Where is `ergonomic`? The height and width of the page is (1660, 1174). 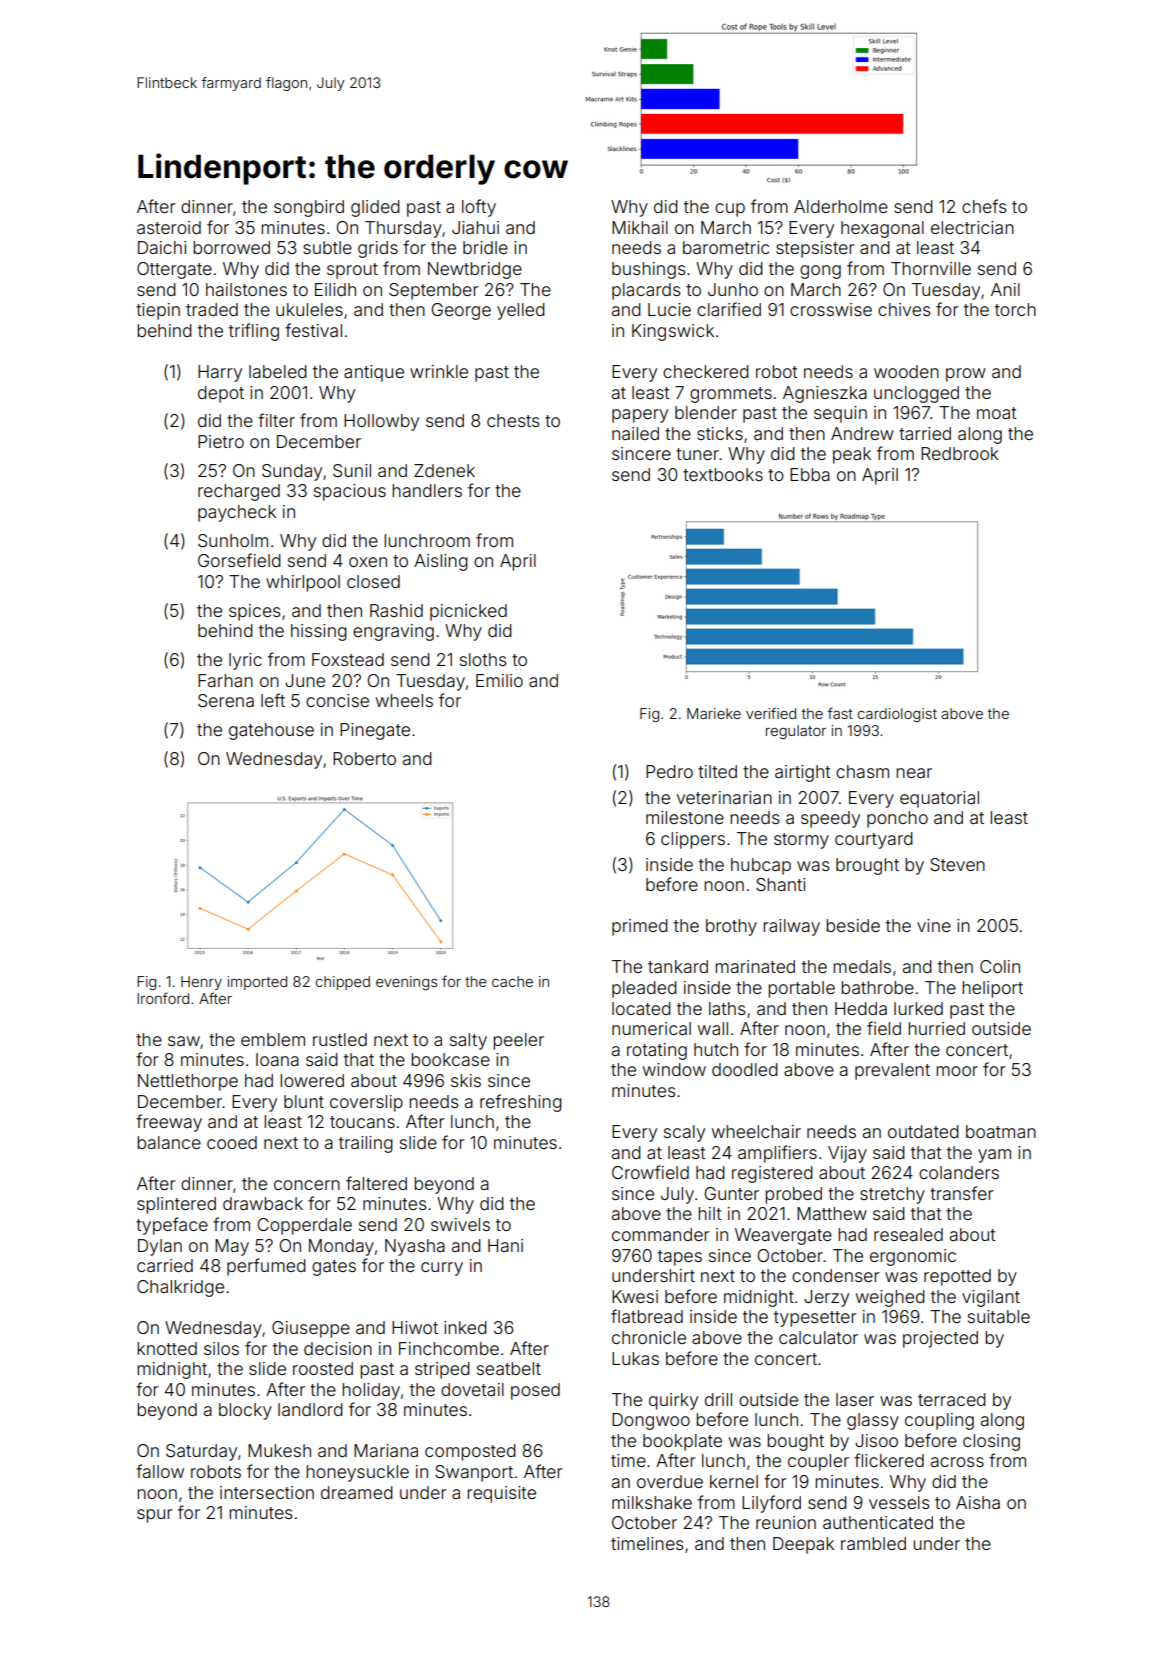
ergonomic is located at coordinates (913, 1257).
